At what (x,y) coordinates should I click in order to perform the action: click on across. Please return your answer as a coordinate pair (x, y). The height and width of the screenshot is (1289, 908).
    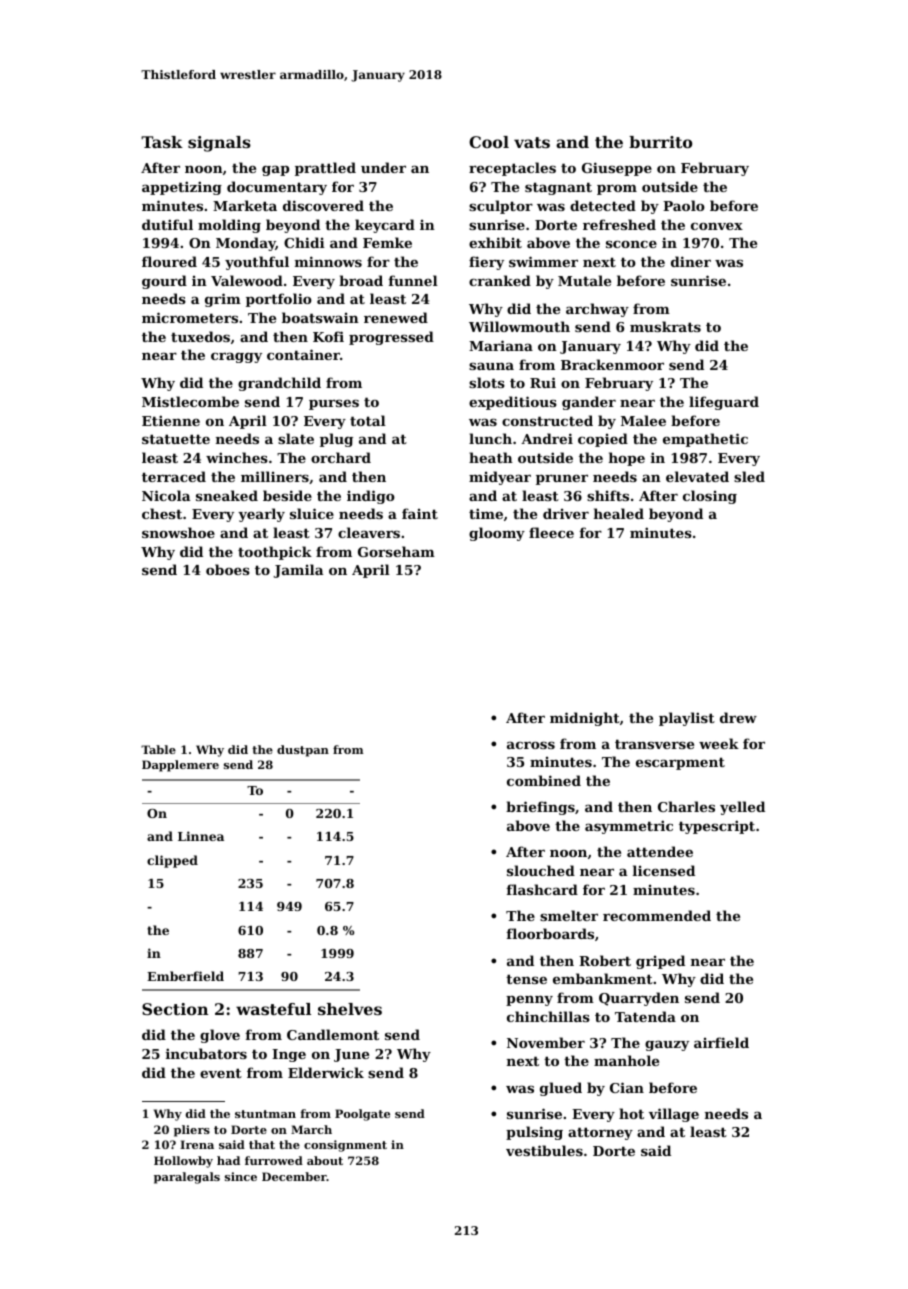
    Looking at the image, I should click on (531, 745).
